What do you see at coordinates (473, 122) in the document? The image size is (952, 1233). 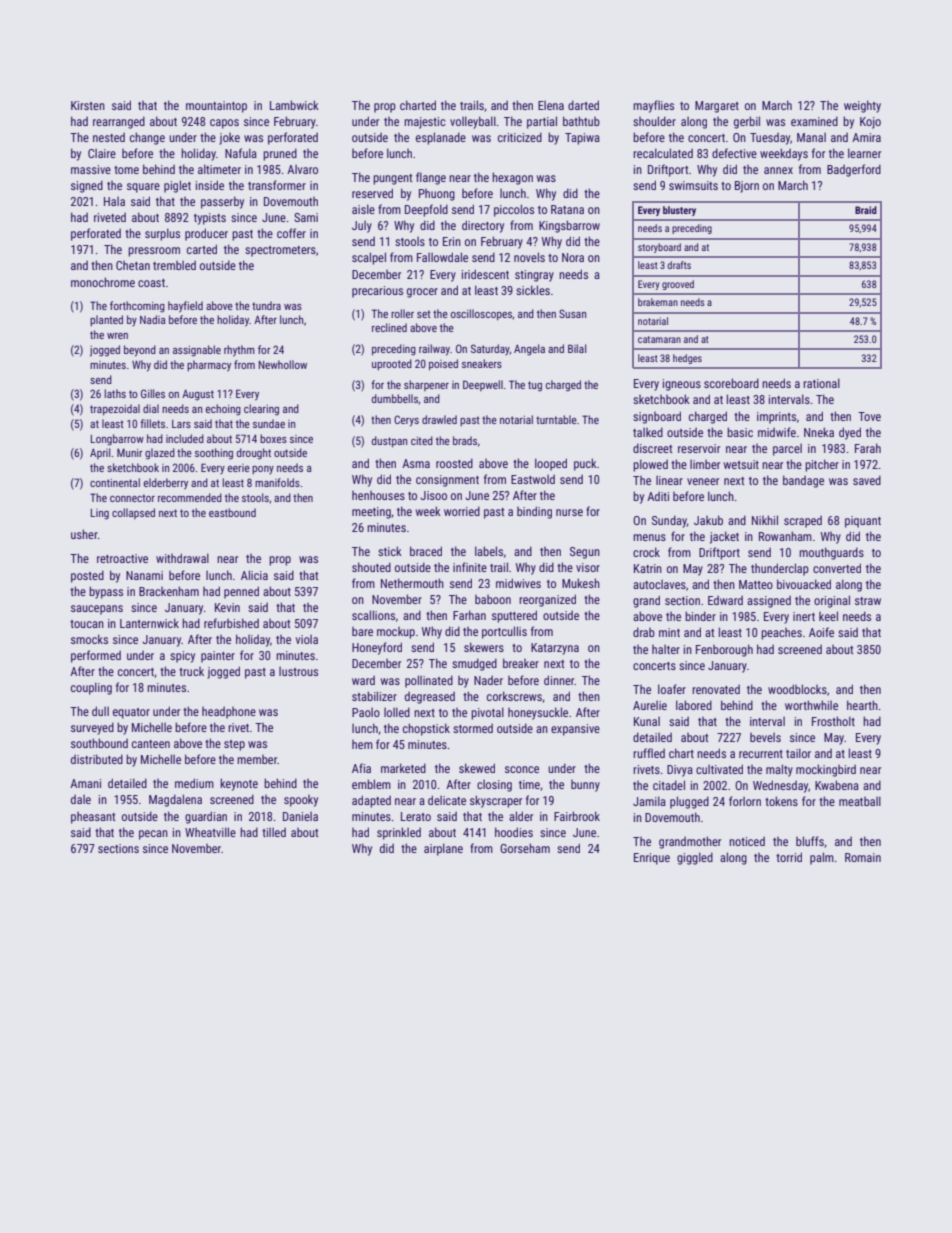 I see `volleyball` at bounding box center [473, 122].
